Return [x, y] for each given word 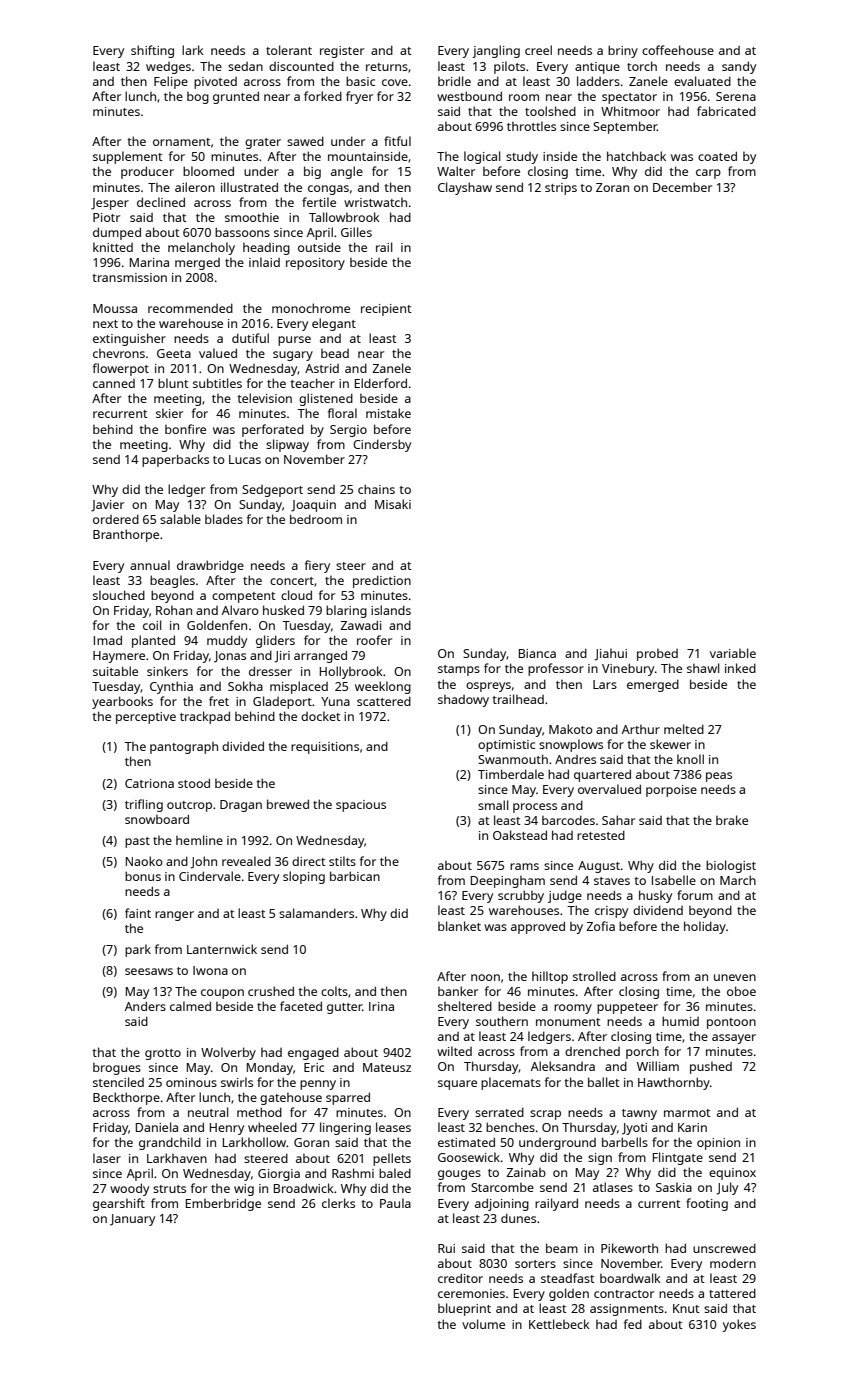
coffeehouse [678, 50]
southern [502, 1021]
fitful [397, 141]
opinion [718, 1144]
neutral [208, 1112]
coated [717, 156]
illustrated [249, 187]
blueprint [464, 1309]
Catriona [149, 783]
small [493, 805]
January [132, 1220]
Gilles [356, 232]
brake [732, 820]
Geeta [174, 353]
